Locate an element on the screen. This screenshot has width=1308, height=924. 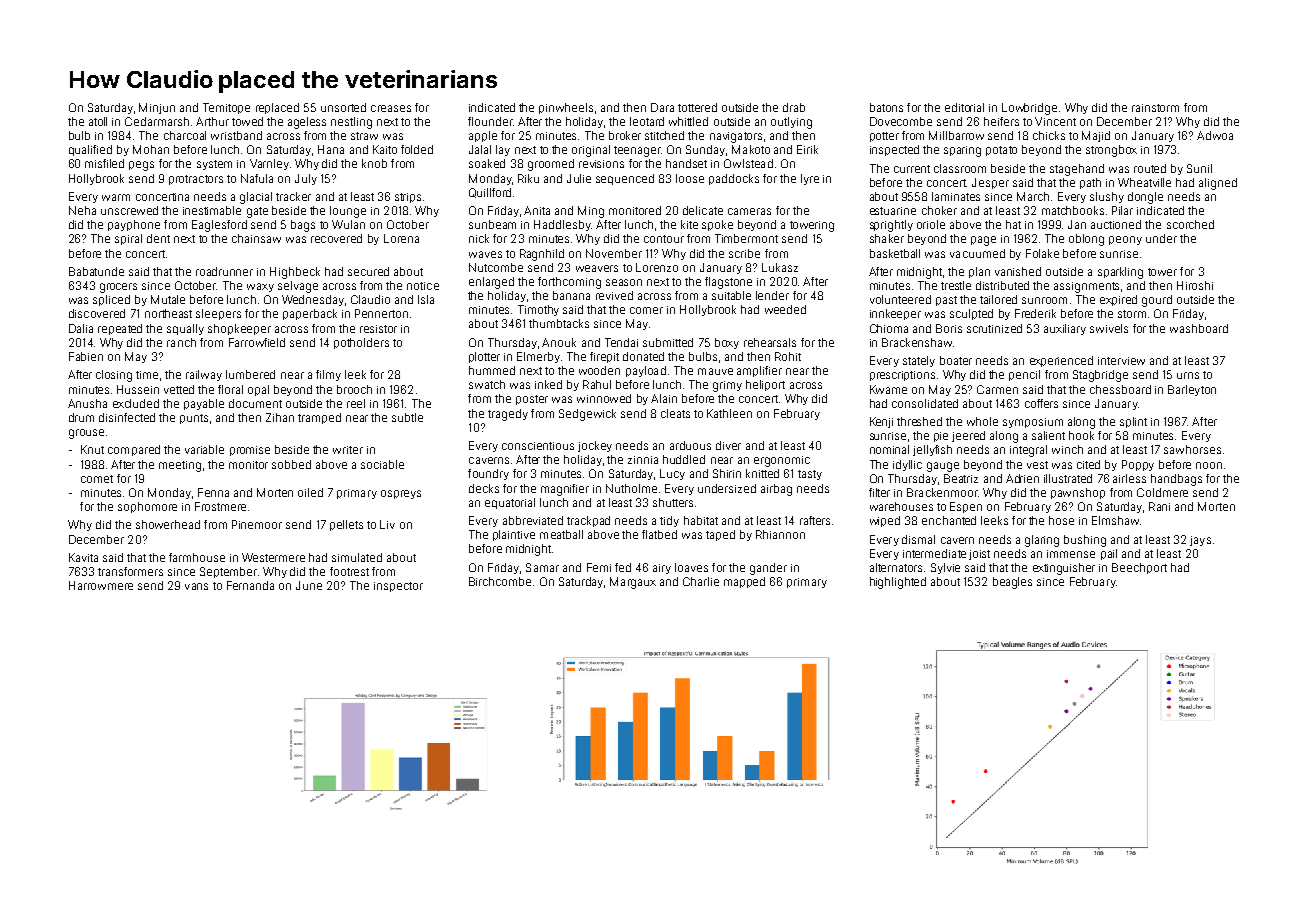
knitted is located at coordinates (762, 473).
